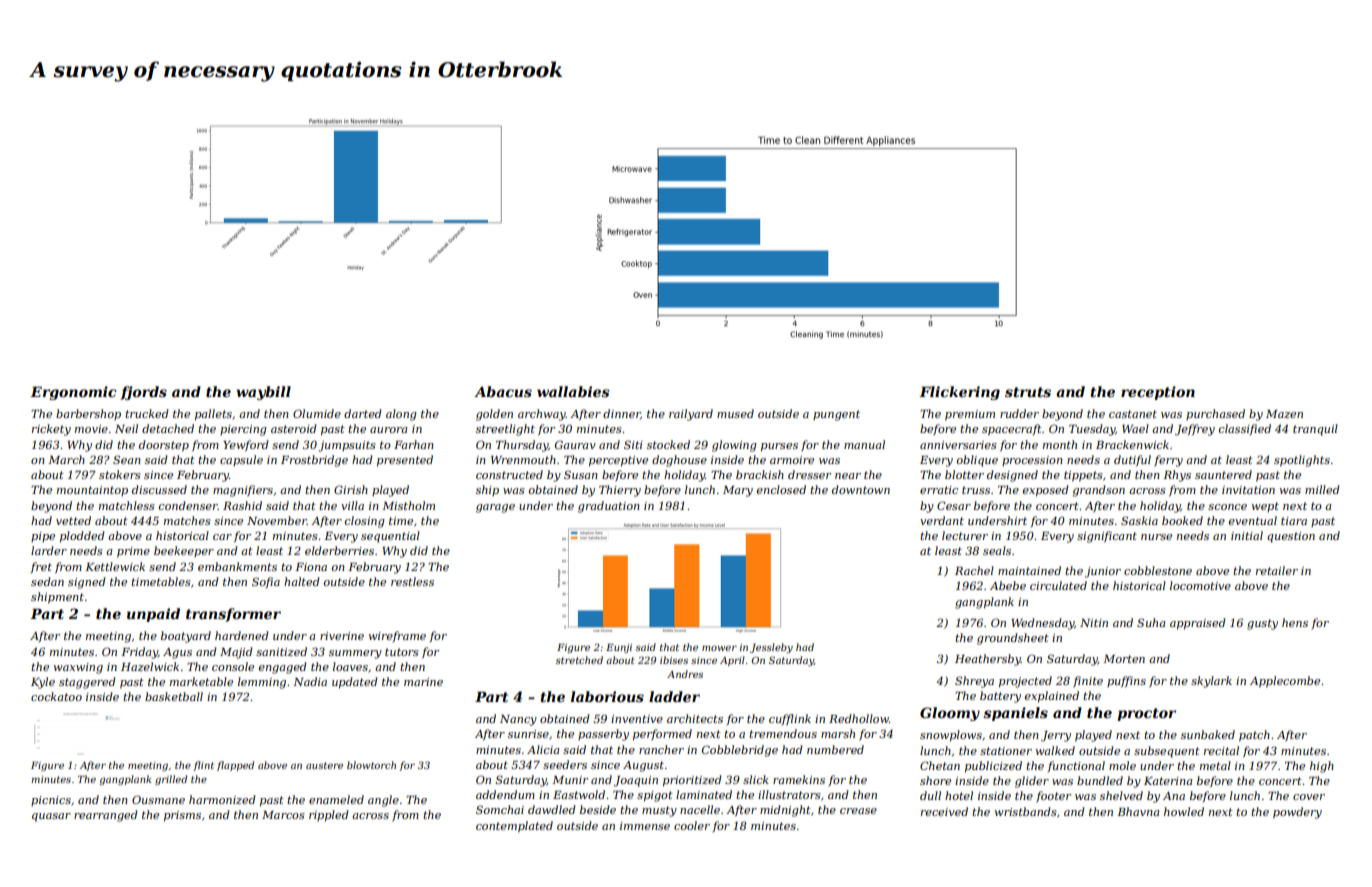 Image resolution: width=1372 pixels, height=887 pixels. Describe the element at coordinates (738, 491) in the screenshot. I see `Mary` at that location.
